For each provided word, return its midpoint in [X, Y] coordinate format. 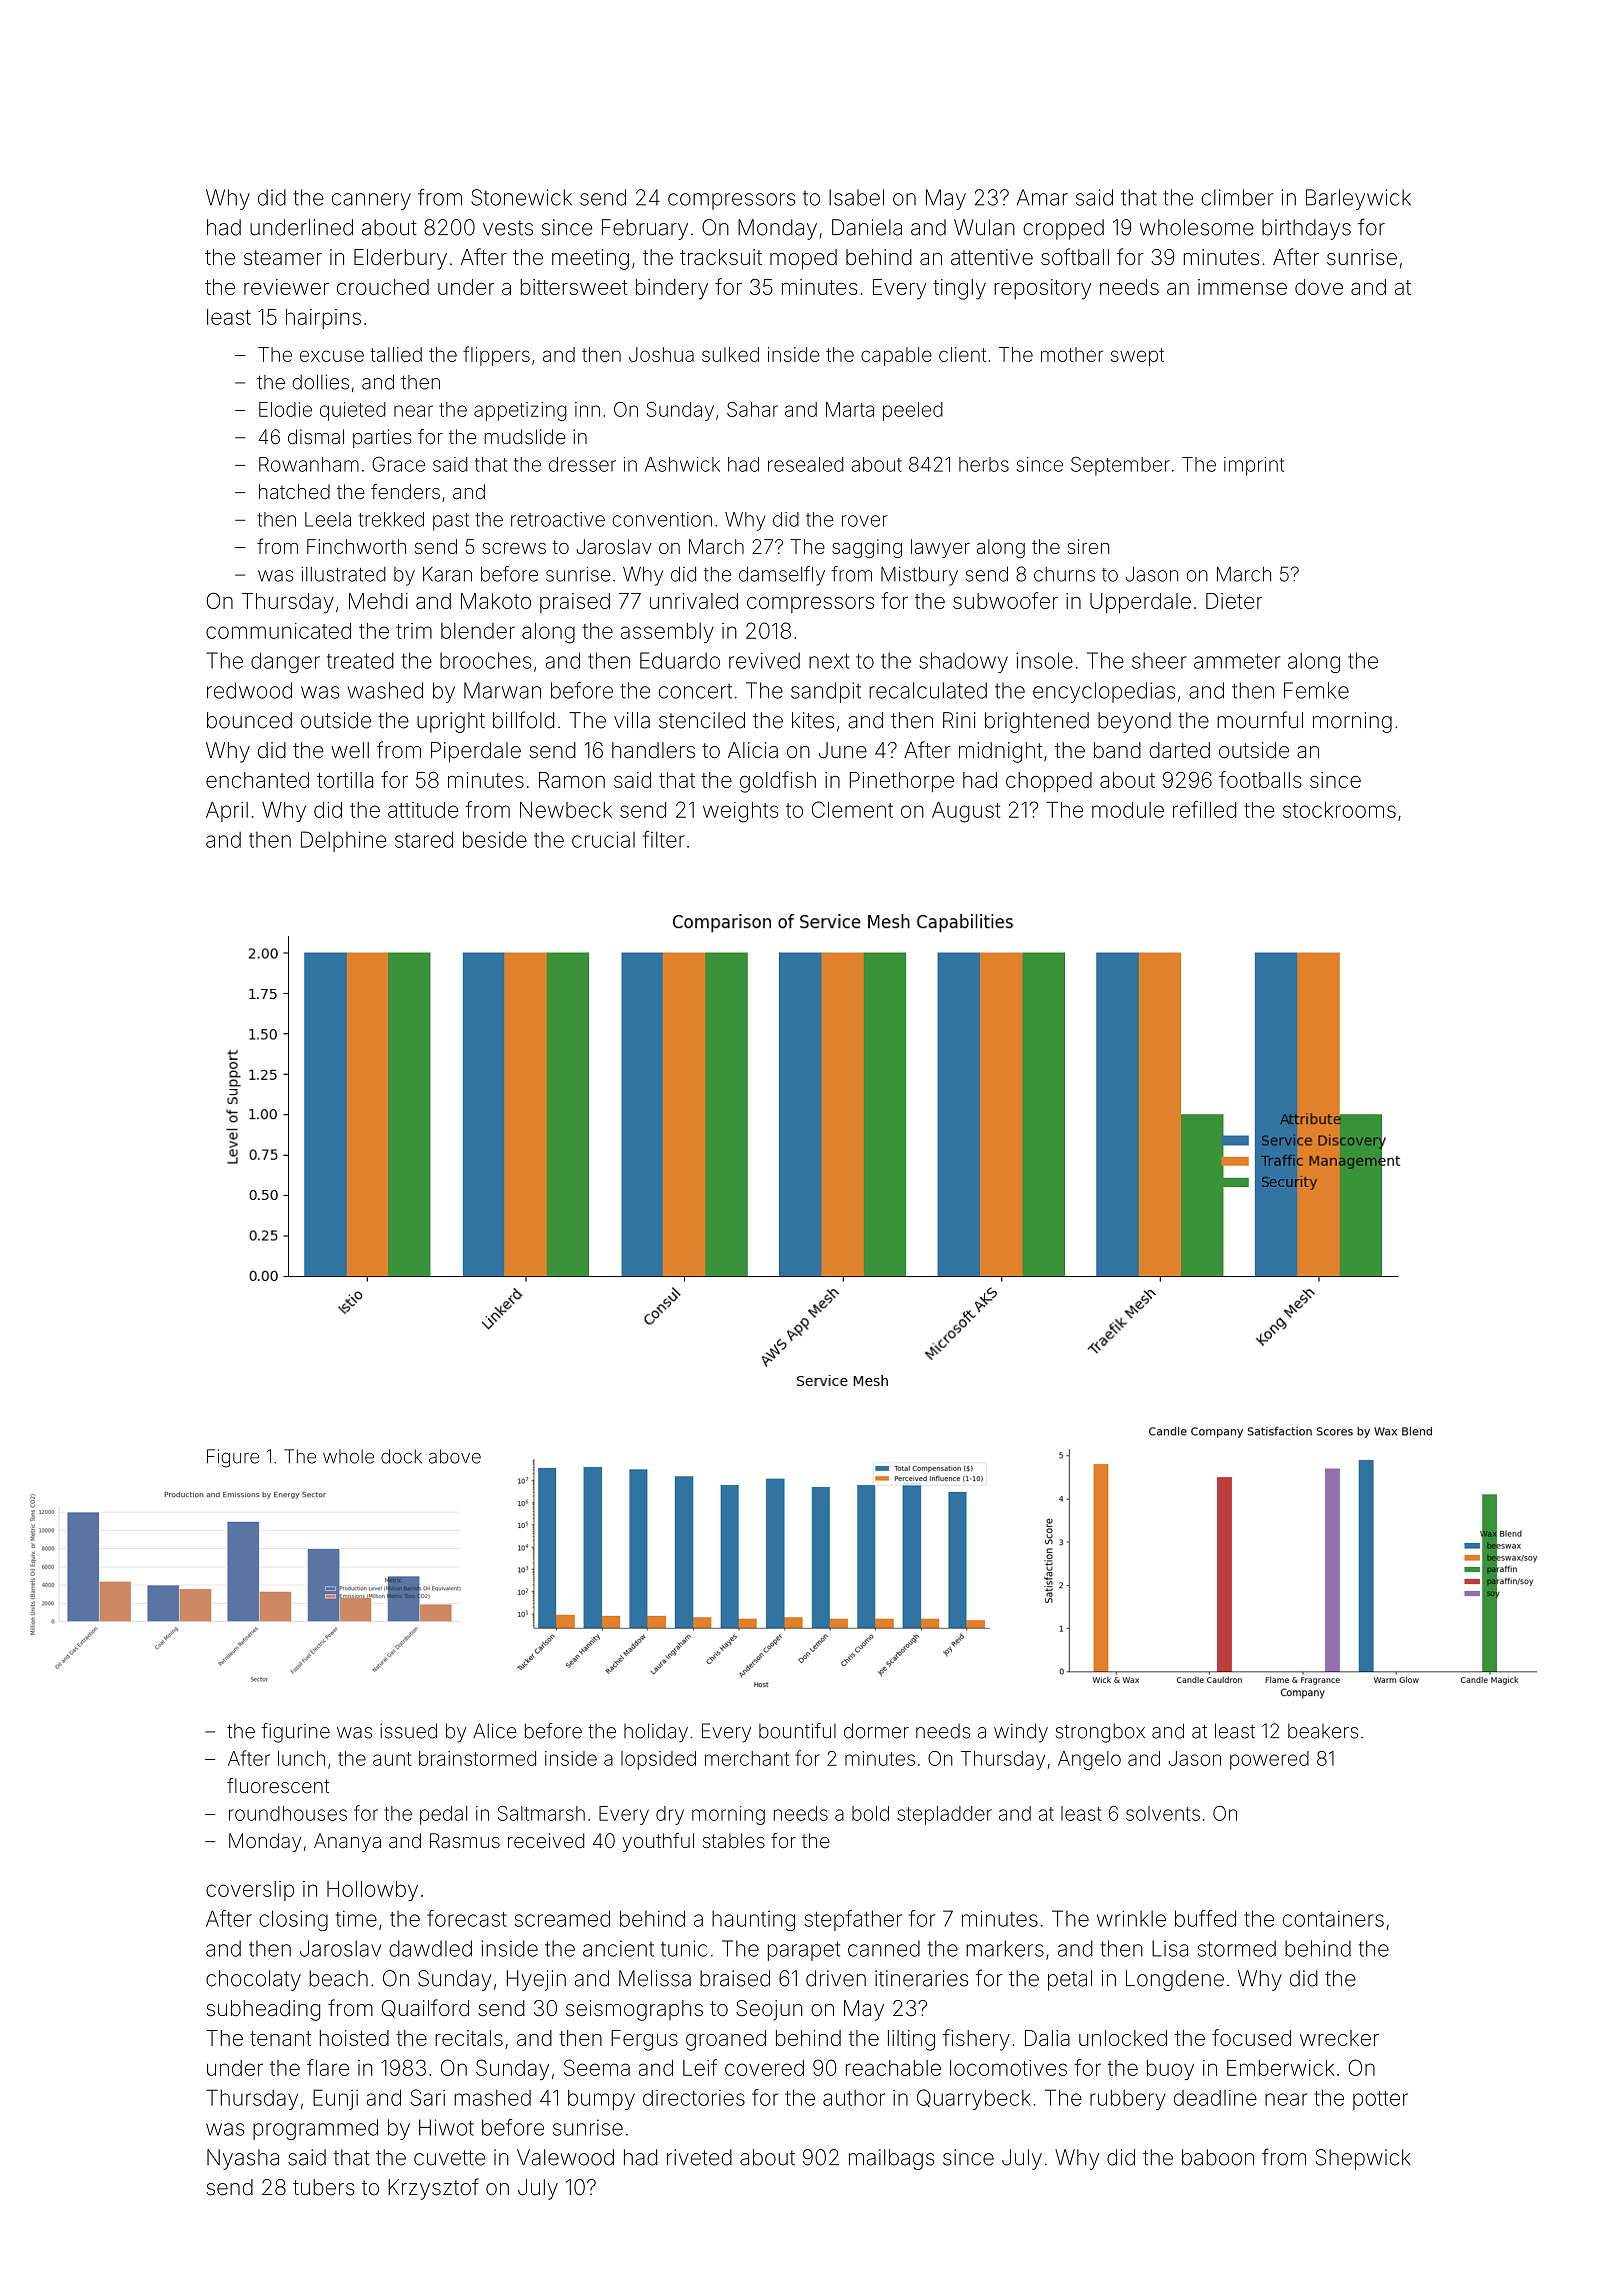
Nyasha [243, 2159]
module [1128, 810]
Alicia [753, 750]
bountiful [797, 1731]
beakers [1323, 1731]
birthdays [1306, 229]
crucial [603, 839]
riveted [699, 2157]
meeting [590, 259]
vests [508, 228]
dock [401, 1456]
